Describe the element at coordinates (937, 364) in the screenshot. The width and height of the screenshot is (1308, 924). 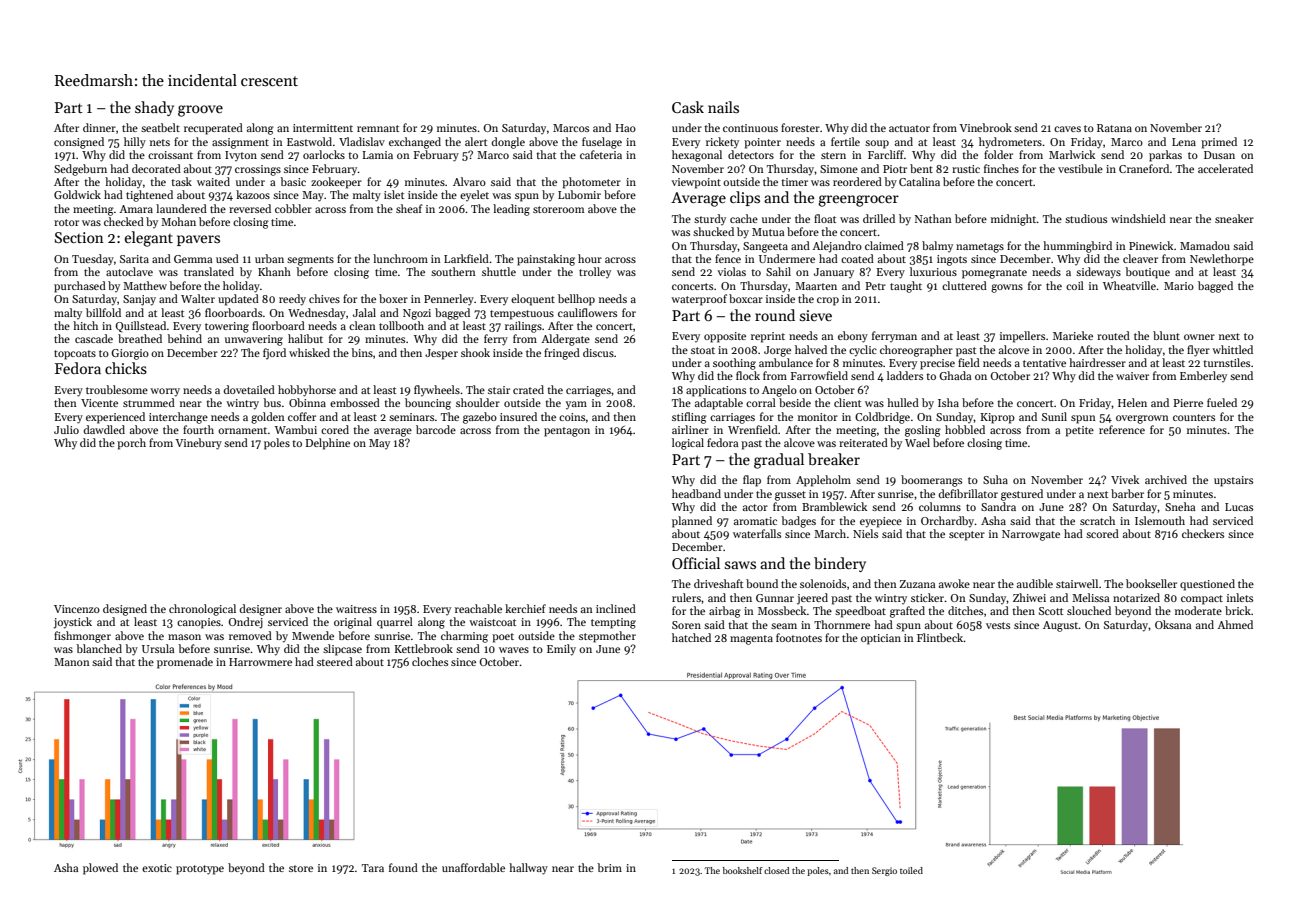
I see `precise` at that location.
